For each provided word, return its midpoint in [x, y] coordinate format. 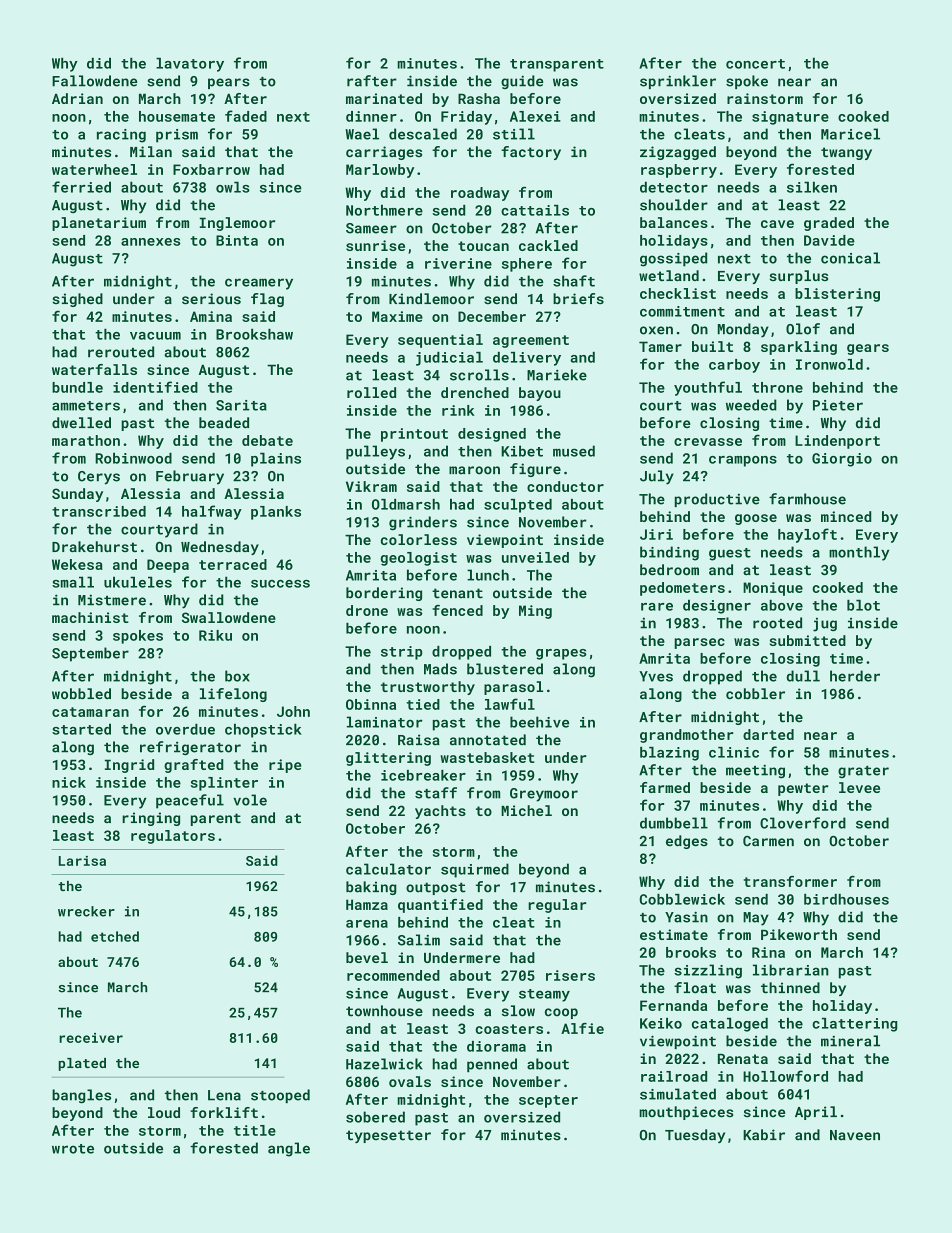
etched [115, 936]
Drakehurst [94, 546]
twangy [846, 153]
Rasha [479, 98]
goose [756, 519]
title [255, 1130]
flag [267, 300]
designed [492, 435]
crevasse [708, 442]
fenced [457, 610]
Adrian [77, 98]
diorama [496, 1046]
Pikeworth [799, 934]
